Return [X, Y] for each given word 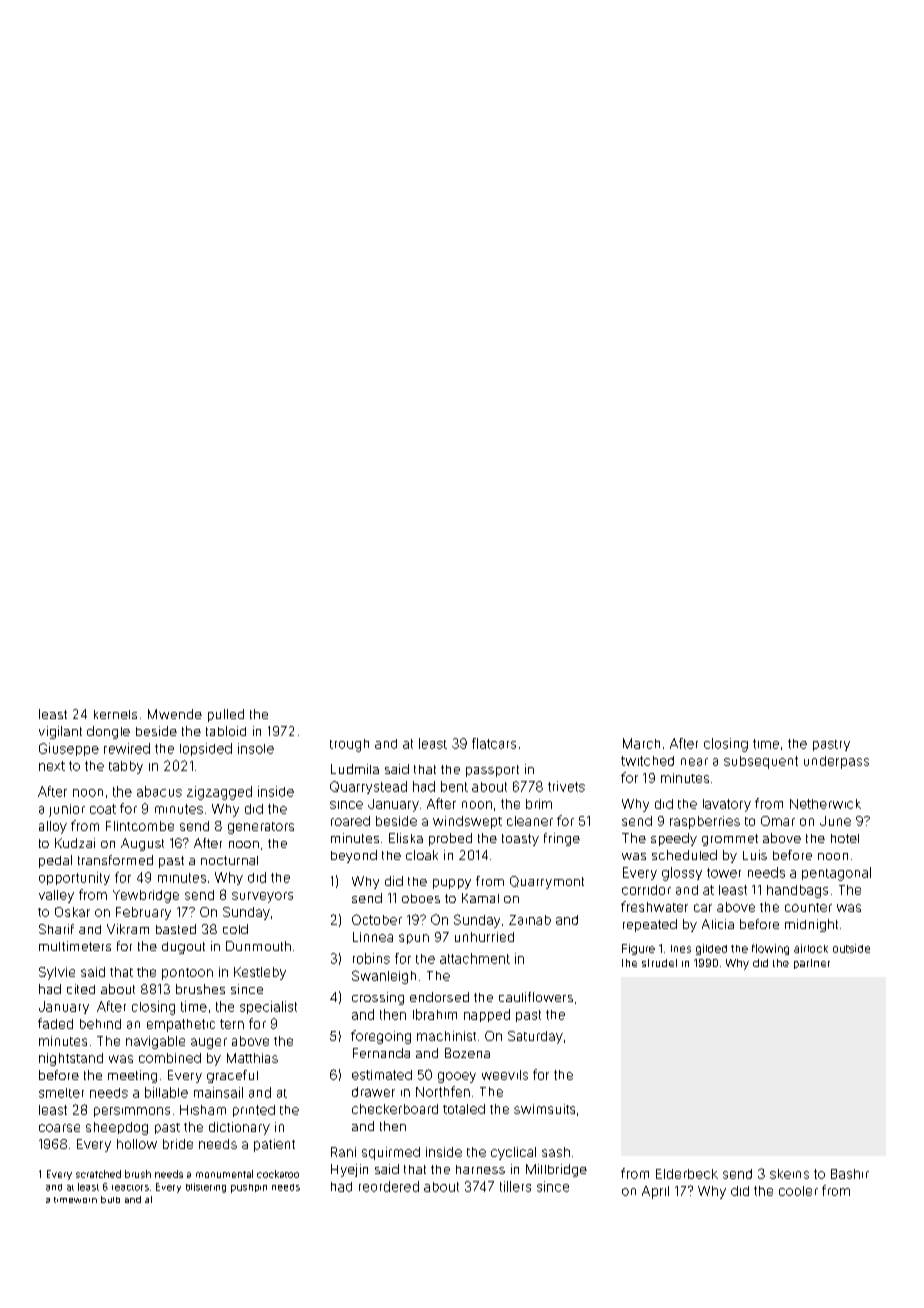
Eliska [406, 838]
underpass [836, 762]
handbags [797, 891]
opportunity [74, 878]
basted [176, 929]
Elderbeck [687, 1174]
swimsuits [544, 1109]
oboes [421, 898]
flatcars [494, 743]
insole [256, 748]
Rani [343, 1152]
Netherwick [825, 804]
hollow [137, 1144]
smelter [61, 1093]
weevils [505, 1075]
